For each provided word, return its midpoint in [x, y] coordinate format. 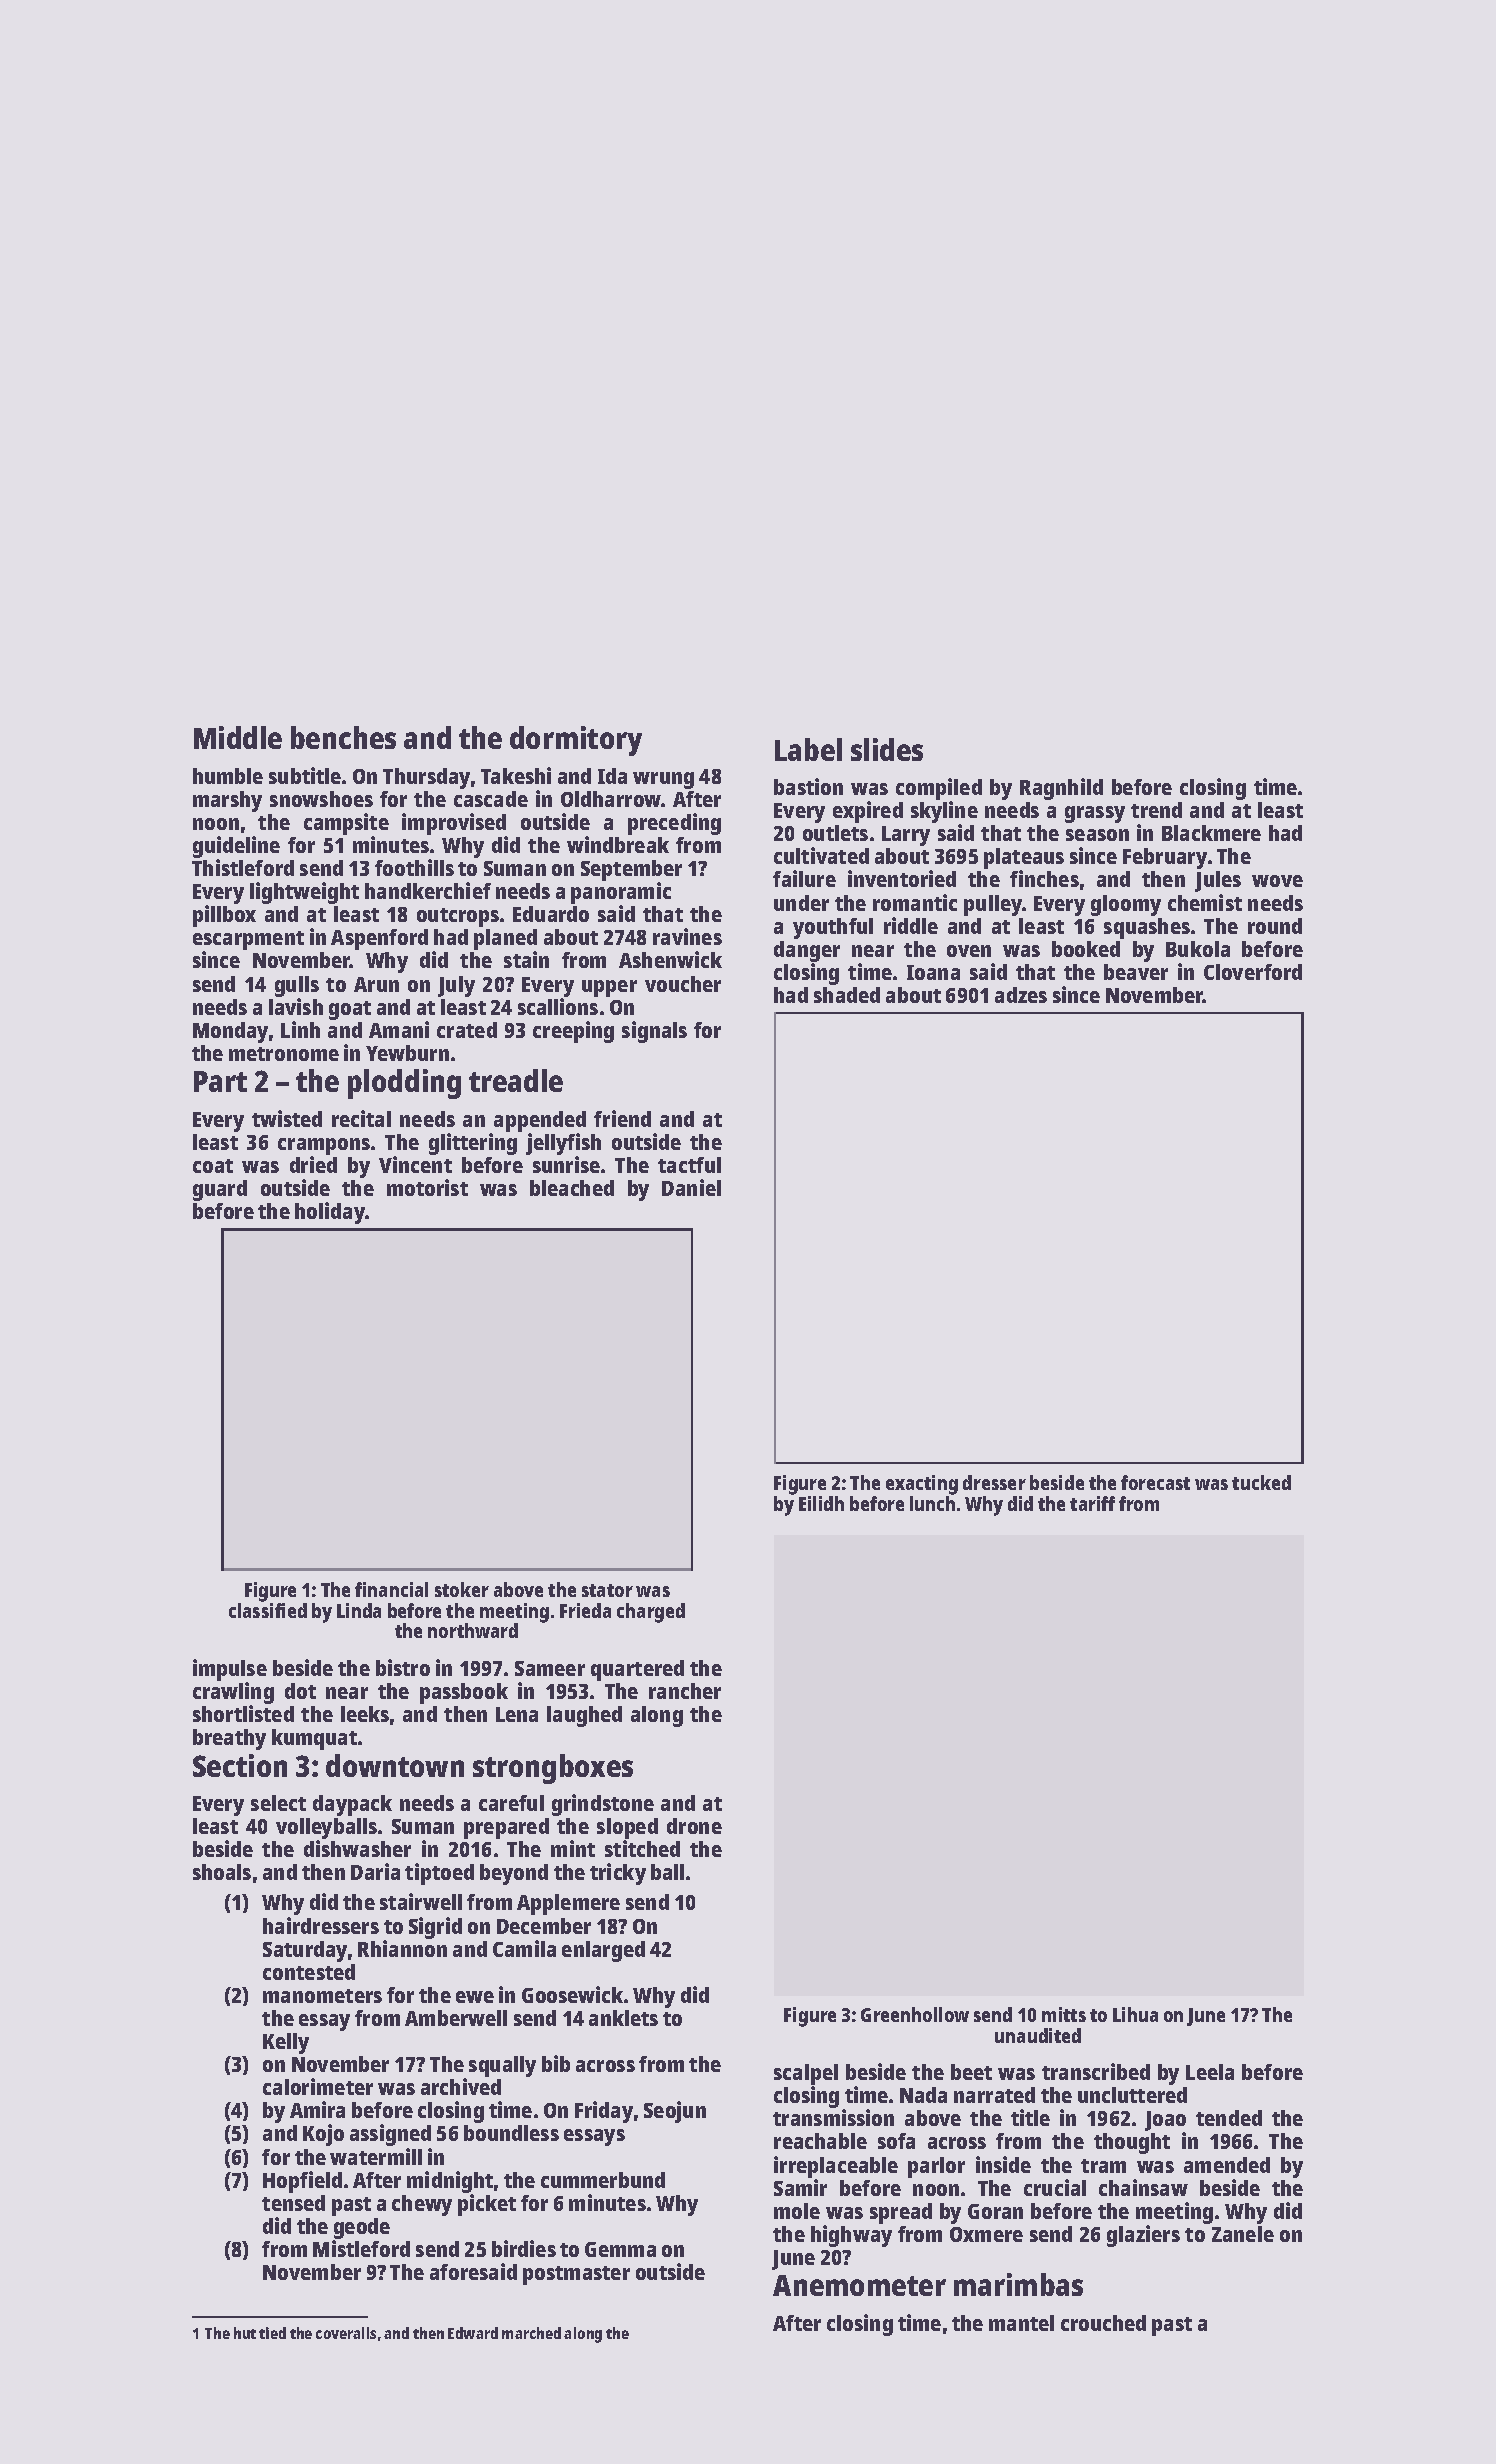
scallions [558, 1006]
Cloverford [1253, 972]
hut [245, 2333]
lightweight [304, 893]
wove [1277, 881]
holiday [330, 1213]
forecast [1155, 1482]
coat [213, 1166]
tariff [1092, 1503]
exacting [922, 1485]
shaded [847, 995]
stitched [642, 1849]
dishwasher [357, 1849]
